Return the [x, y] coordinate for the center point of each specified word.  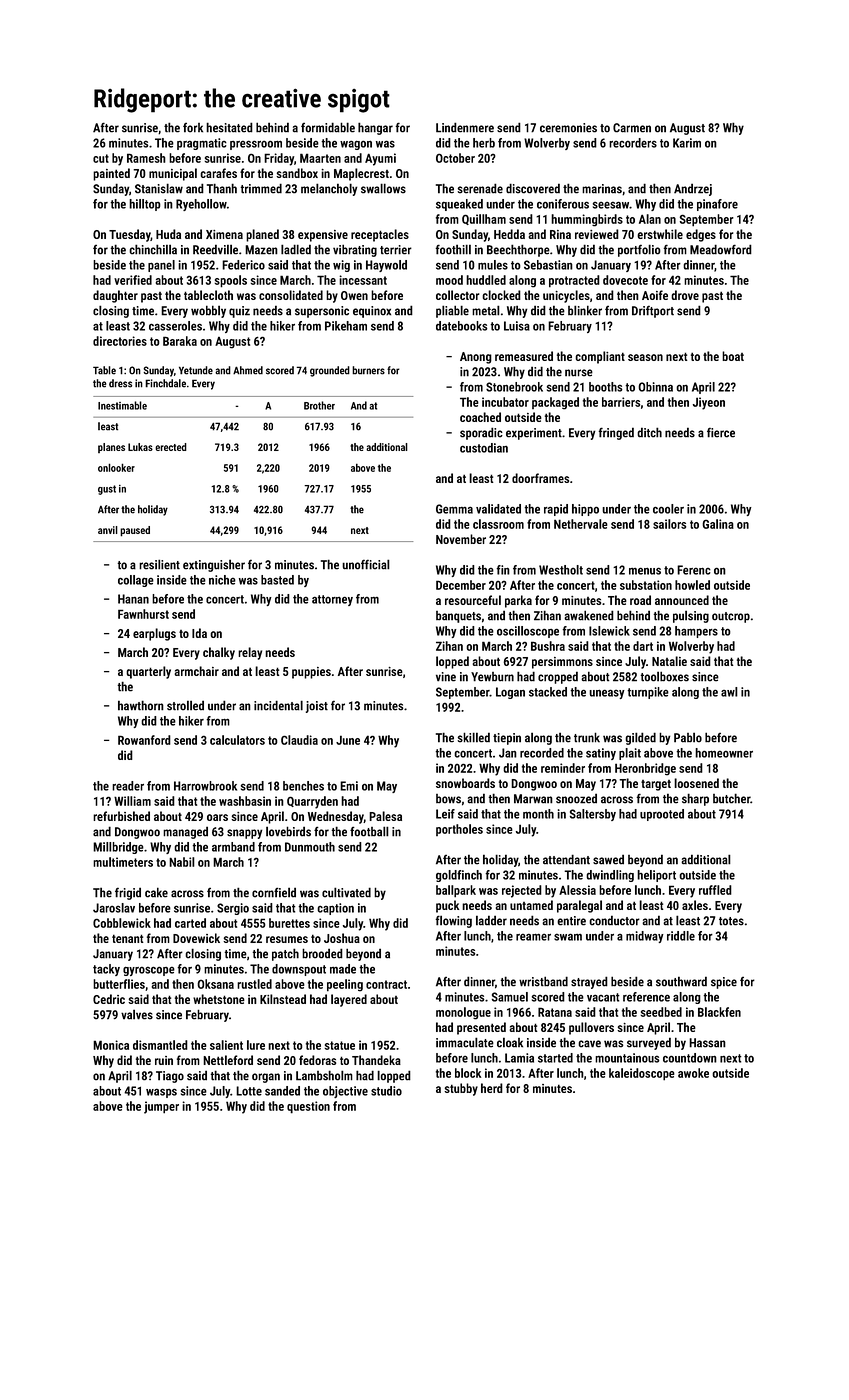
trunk [587, 737]
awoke [693, 1073]
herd [492, 1088]
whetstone [219, 999]
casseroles [175, 326]
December [461, 585]
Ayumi [380, 159]
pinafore [717, 205]
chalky [219, 653]
